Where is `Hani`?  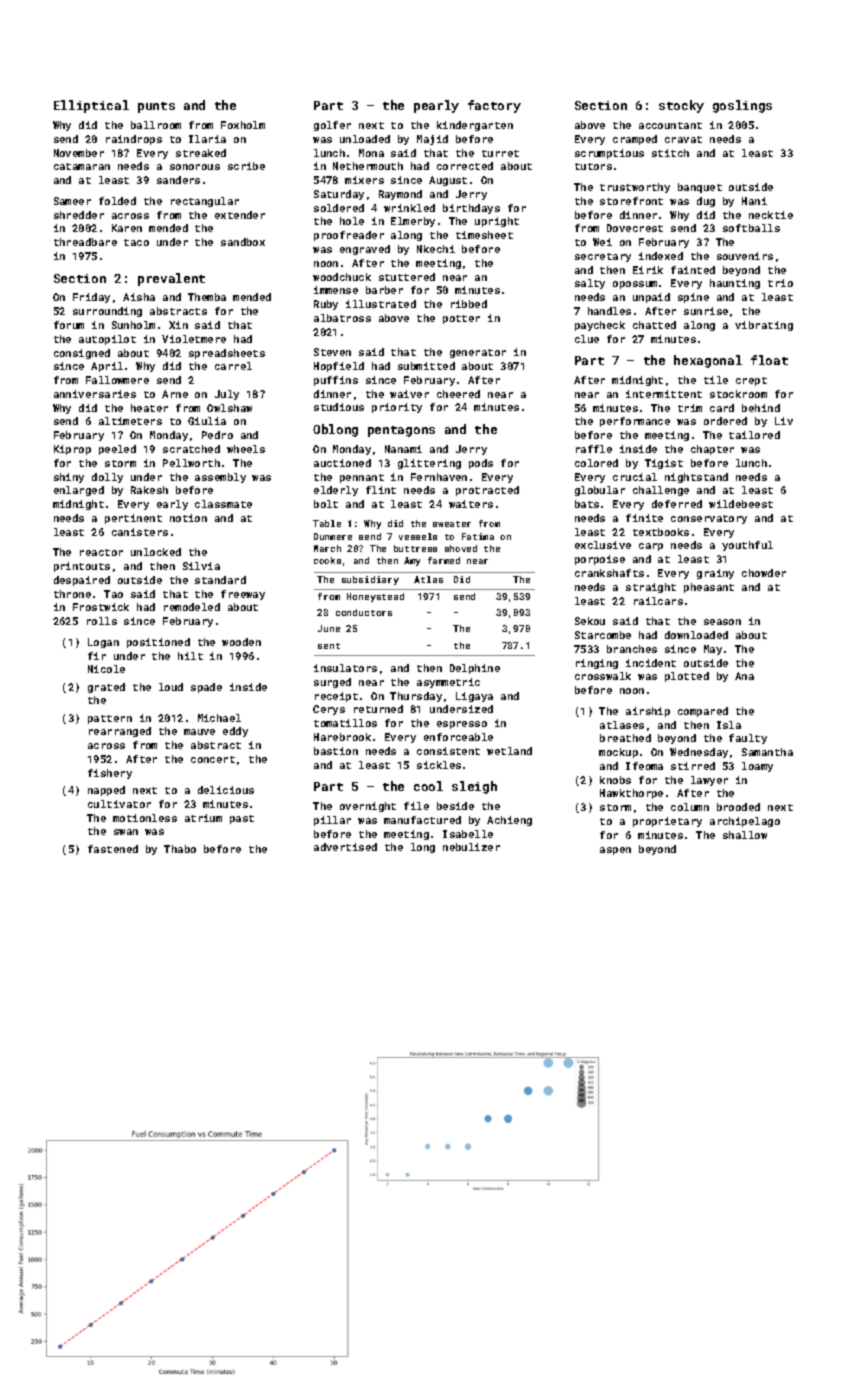 Hani is located at coordinates (754, 201).
